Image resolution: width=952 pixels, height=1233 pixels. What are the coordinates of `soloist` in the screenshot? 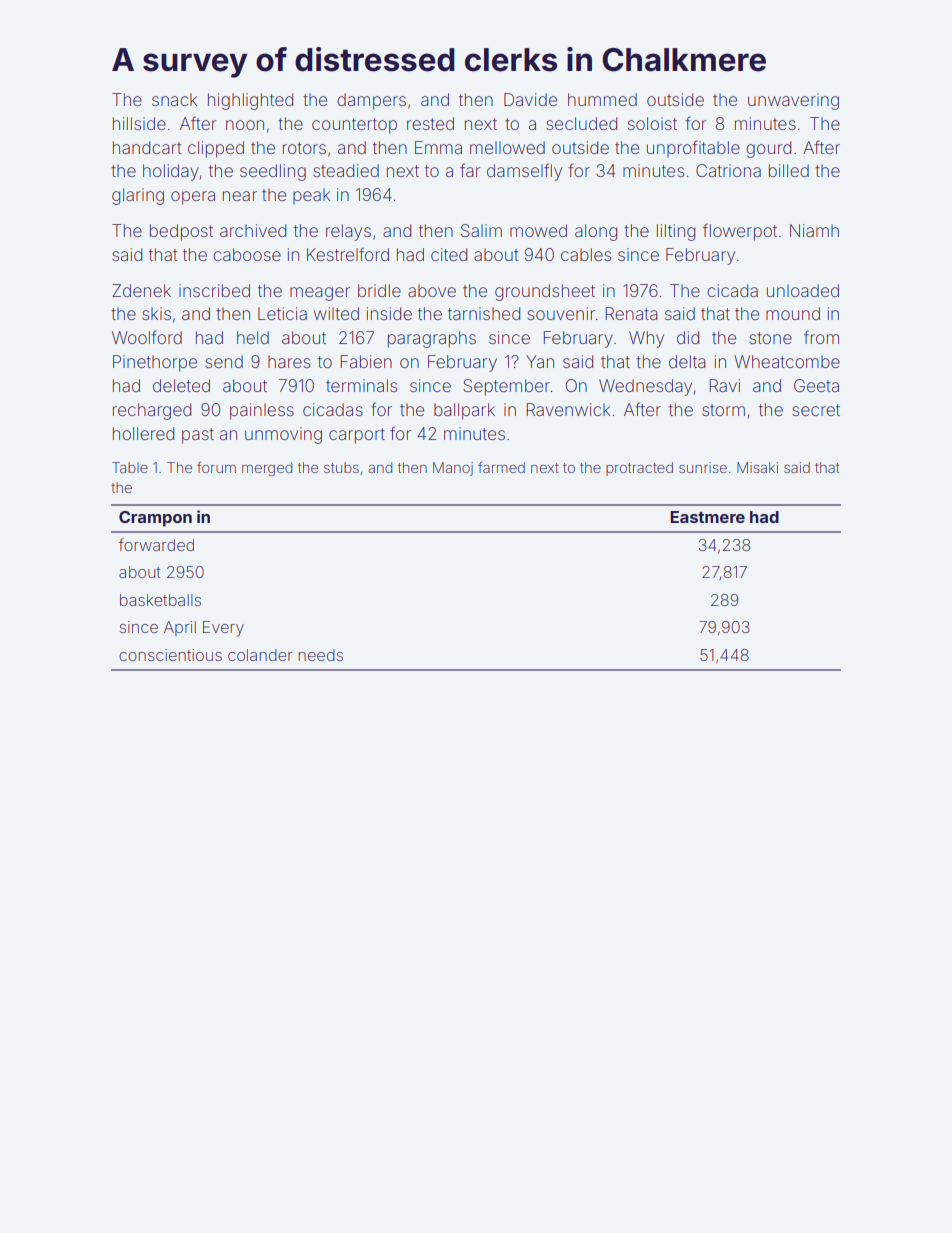 It's located at (652, 123).
